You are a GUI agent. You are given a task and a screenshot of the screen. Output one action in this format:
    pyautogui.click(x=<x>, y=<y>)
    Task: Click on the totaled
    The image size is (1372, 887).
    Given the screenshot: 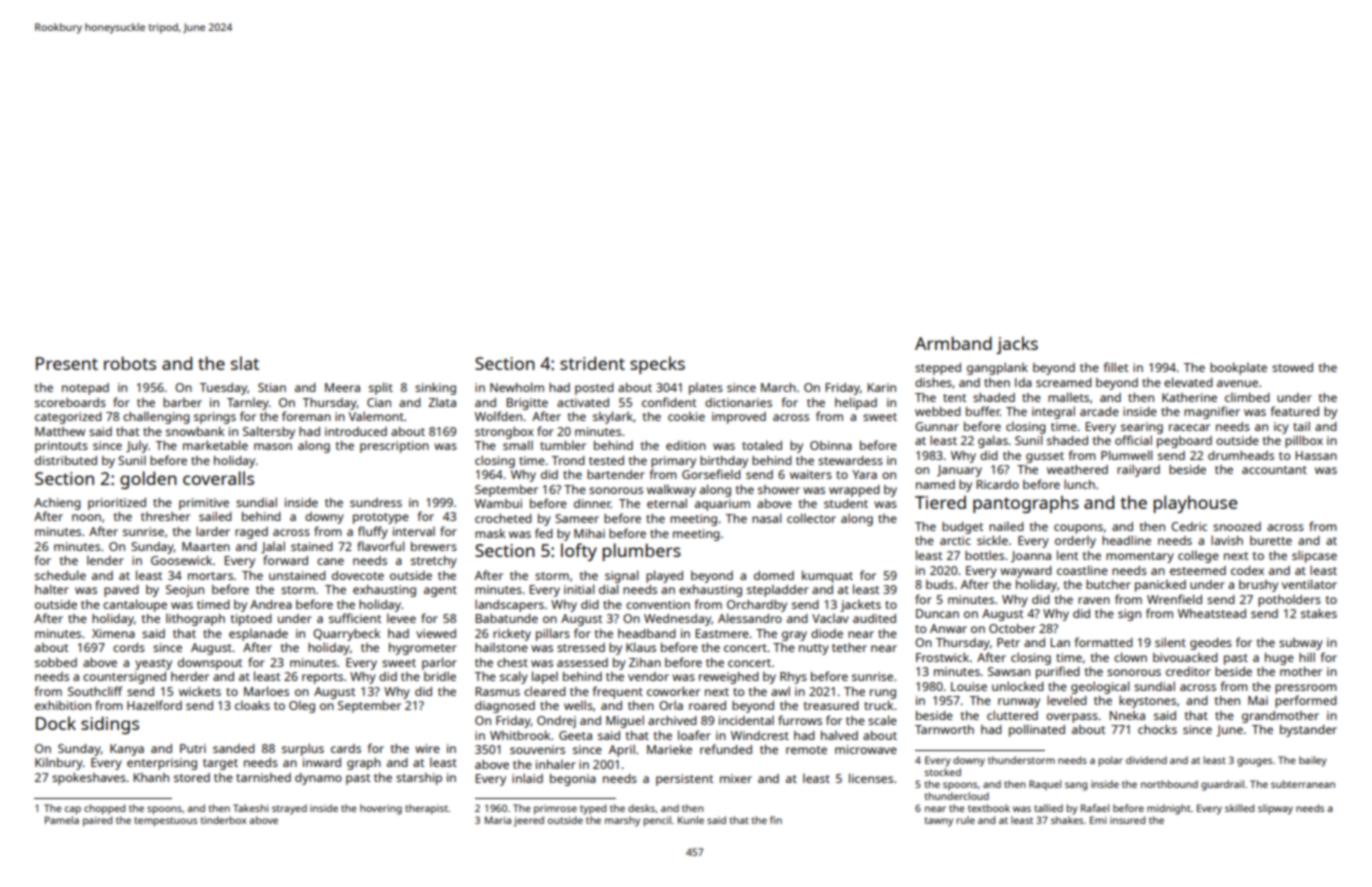 What is the action you would take?
    pyautogui.click(x=762, y=445)
